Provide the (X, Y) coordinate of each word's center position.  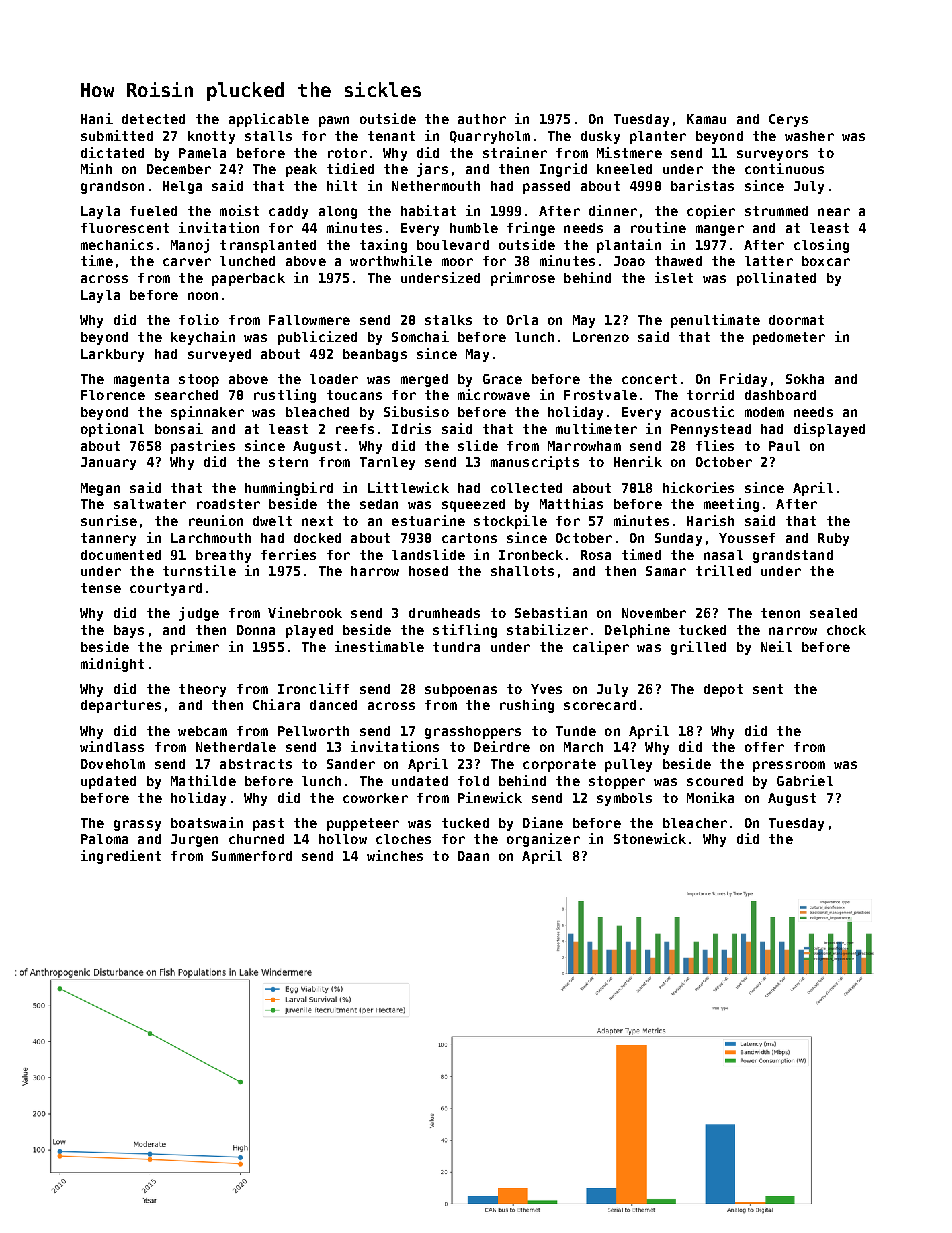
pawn (334, 121)
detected (153, 119)
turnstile (199, 570)
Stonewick (650, 838)
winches (395, 855)
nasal (723, 555)
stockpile (510, 522)
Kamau (706, 119)
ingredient (121, 857)
